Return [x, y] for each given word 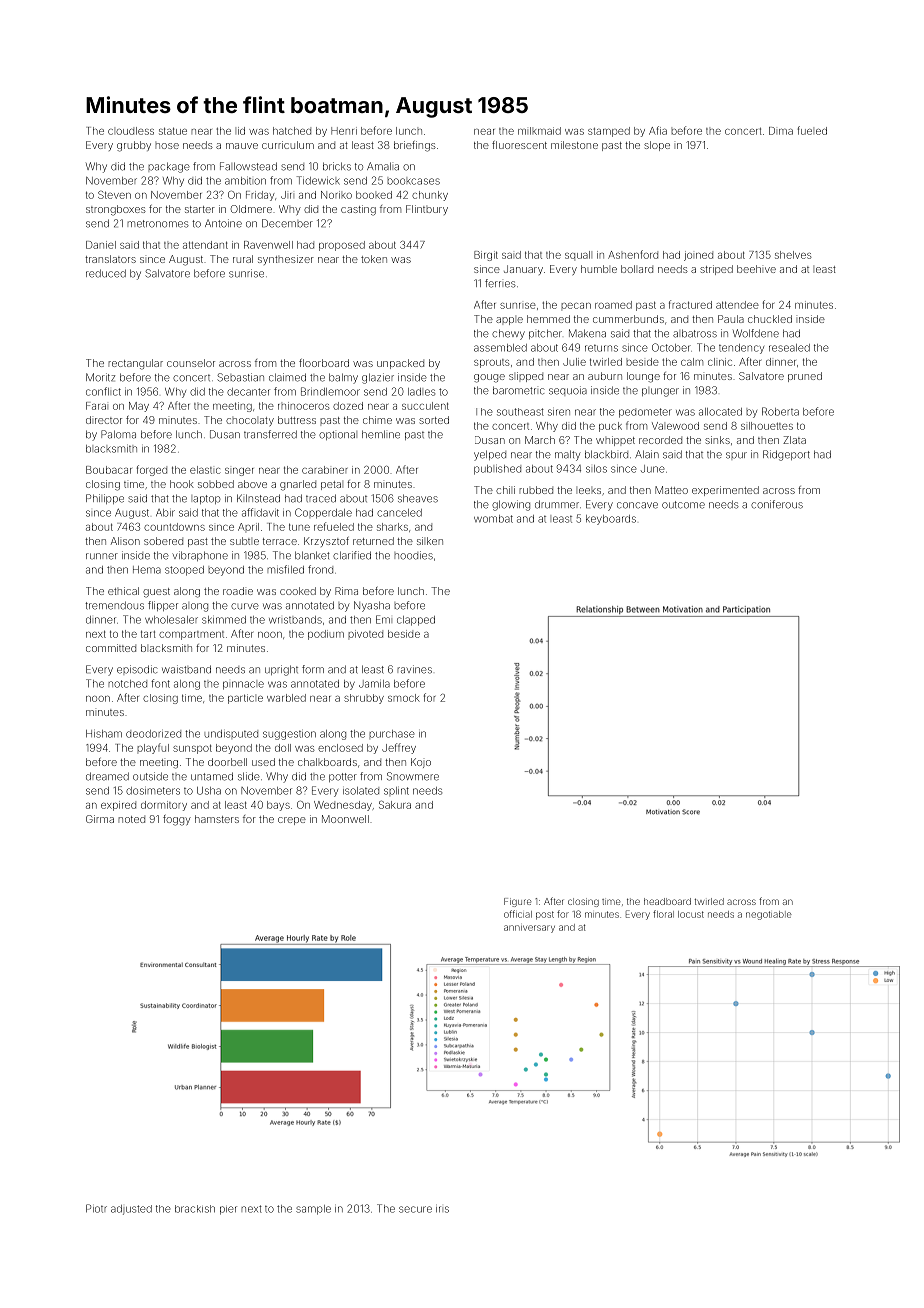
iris [442, 1209]
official [518, 914]
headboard [667, 901]
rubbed [536, 490]
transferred [270, 434]
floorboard [324, 363]
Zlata [794, 440]
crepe [292, 821]
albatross [695, 333]
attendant [205, 245]
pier [228, 1210]
